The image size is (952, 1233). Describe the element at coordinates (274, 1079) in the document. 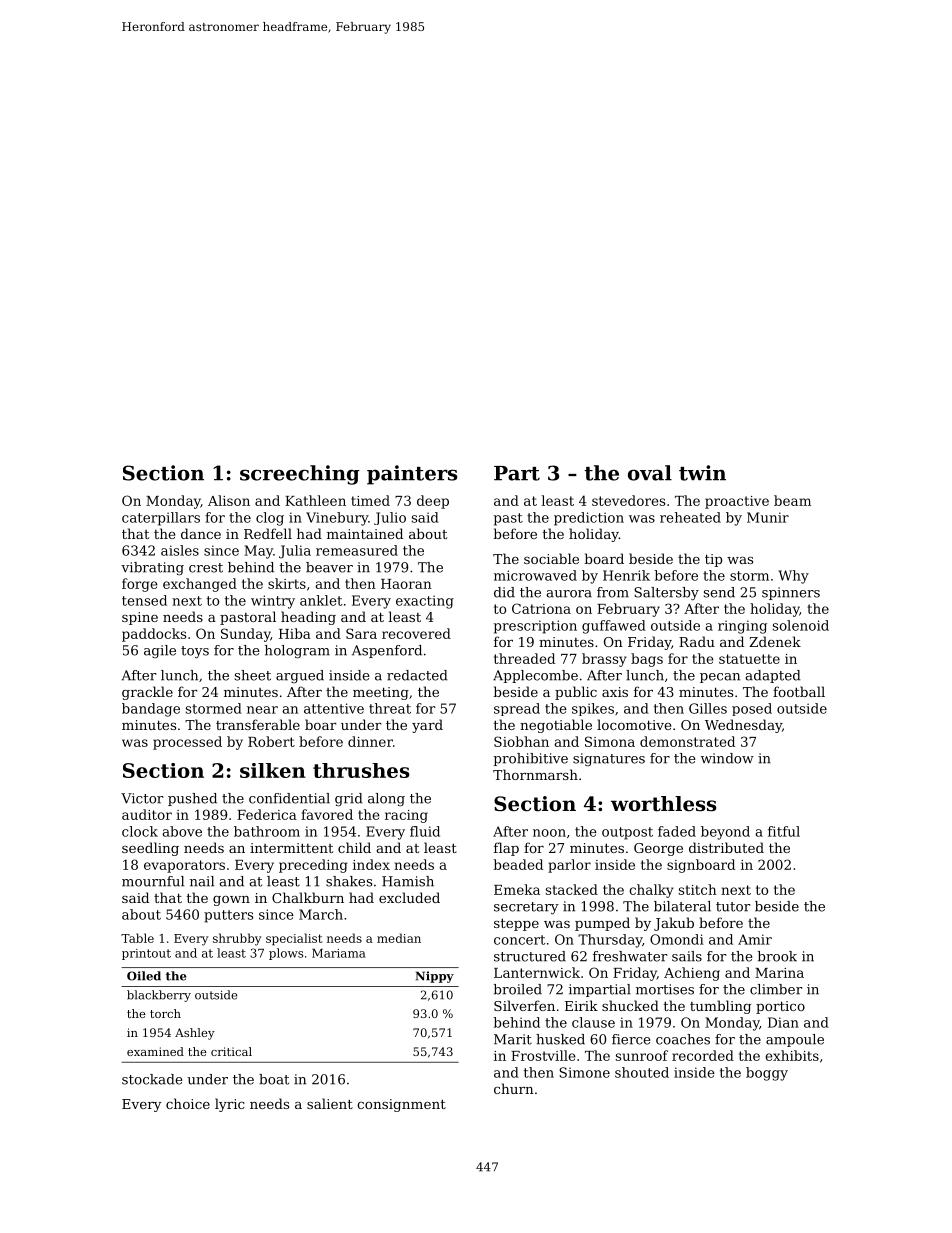

I see `boat` at that location.
